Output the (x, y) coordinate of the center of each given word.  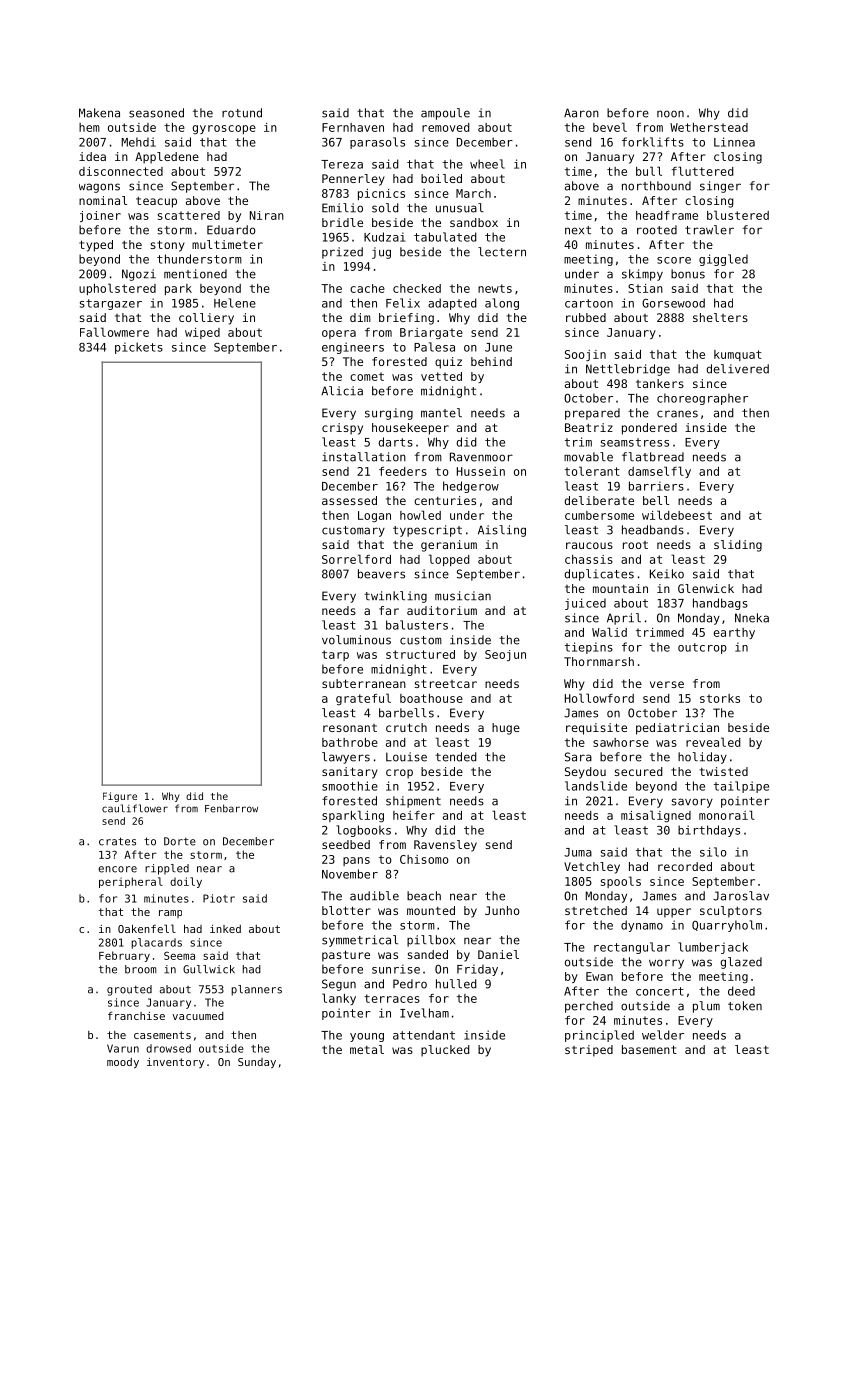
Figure (120, 797)
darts (395, 442)
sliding (738, 546)
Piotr (219, 898)
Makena (99, 113)
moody (123, 1063)
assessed (349, 500)
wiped (202, 333)
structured (420, 654)
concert (660, 991)
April (624, 619)
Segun (339, 985)
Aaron (581, 113)
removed (446, 127)
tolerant (592, 471)
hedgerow (471, 487)
